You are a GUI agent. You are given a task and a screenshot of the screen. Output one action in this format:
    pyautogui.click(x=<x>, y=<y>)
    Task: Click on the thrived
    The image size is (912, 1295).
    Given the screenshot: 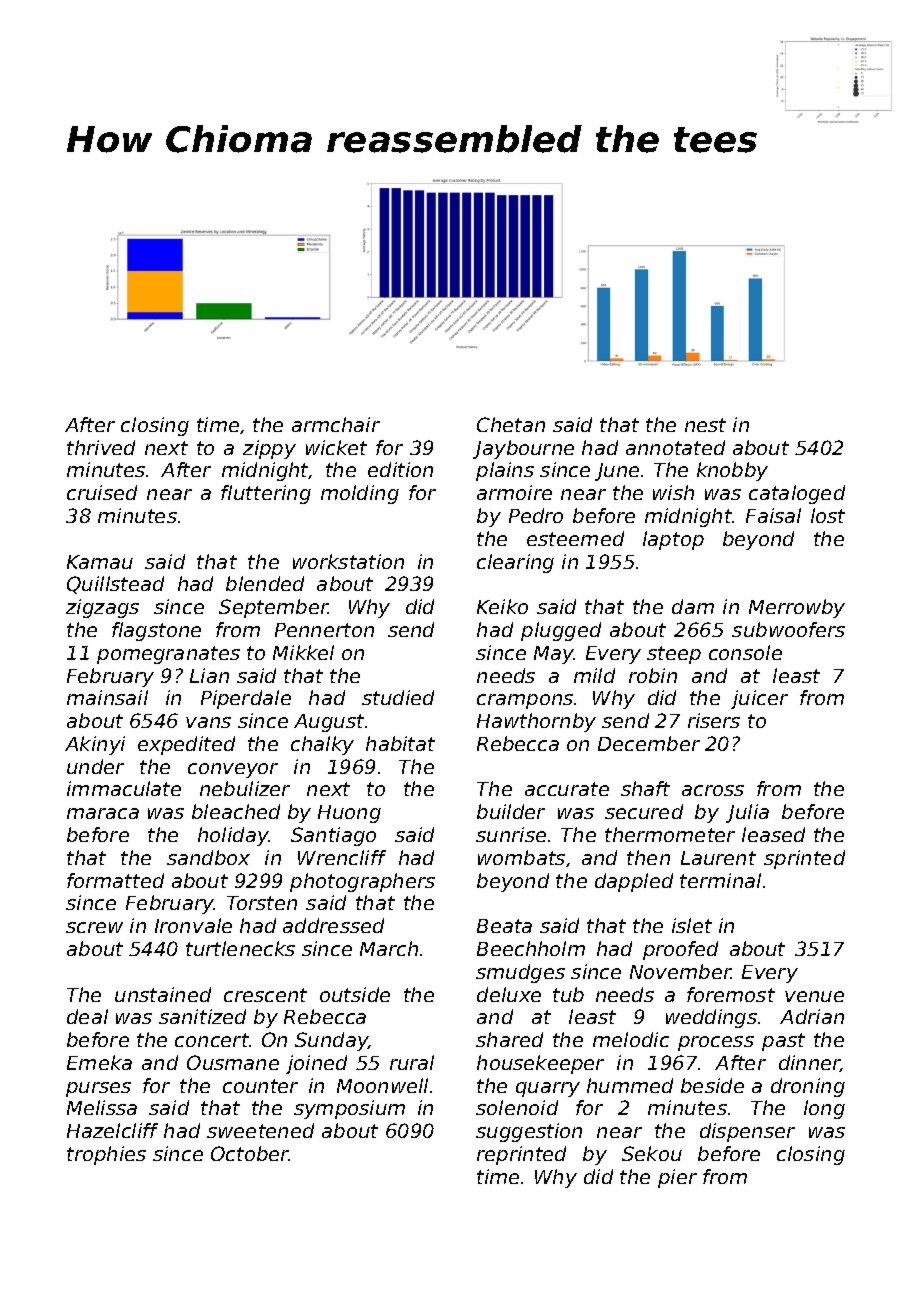 What is the action you would take?
    pyautogui.click(x=101, y=447)
